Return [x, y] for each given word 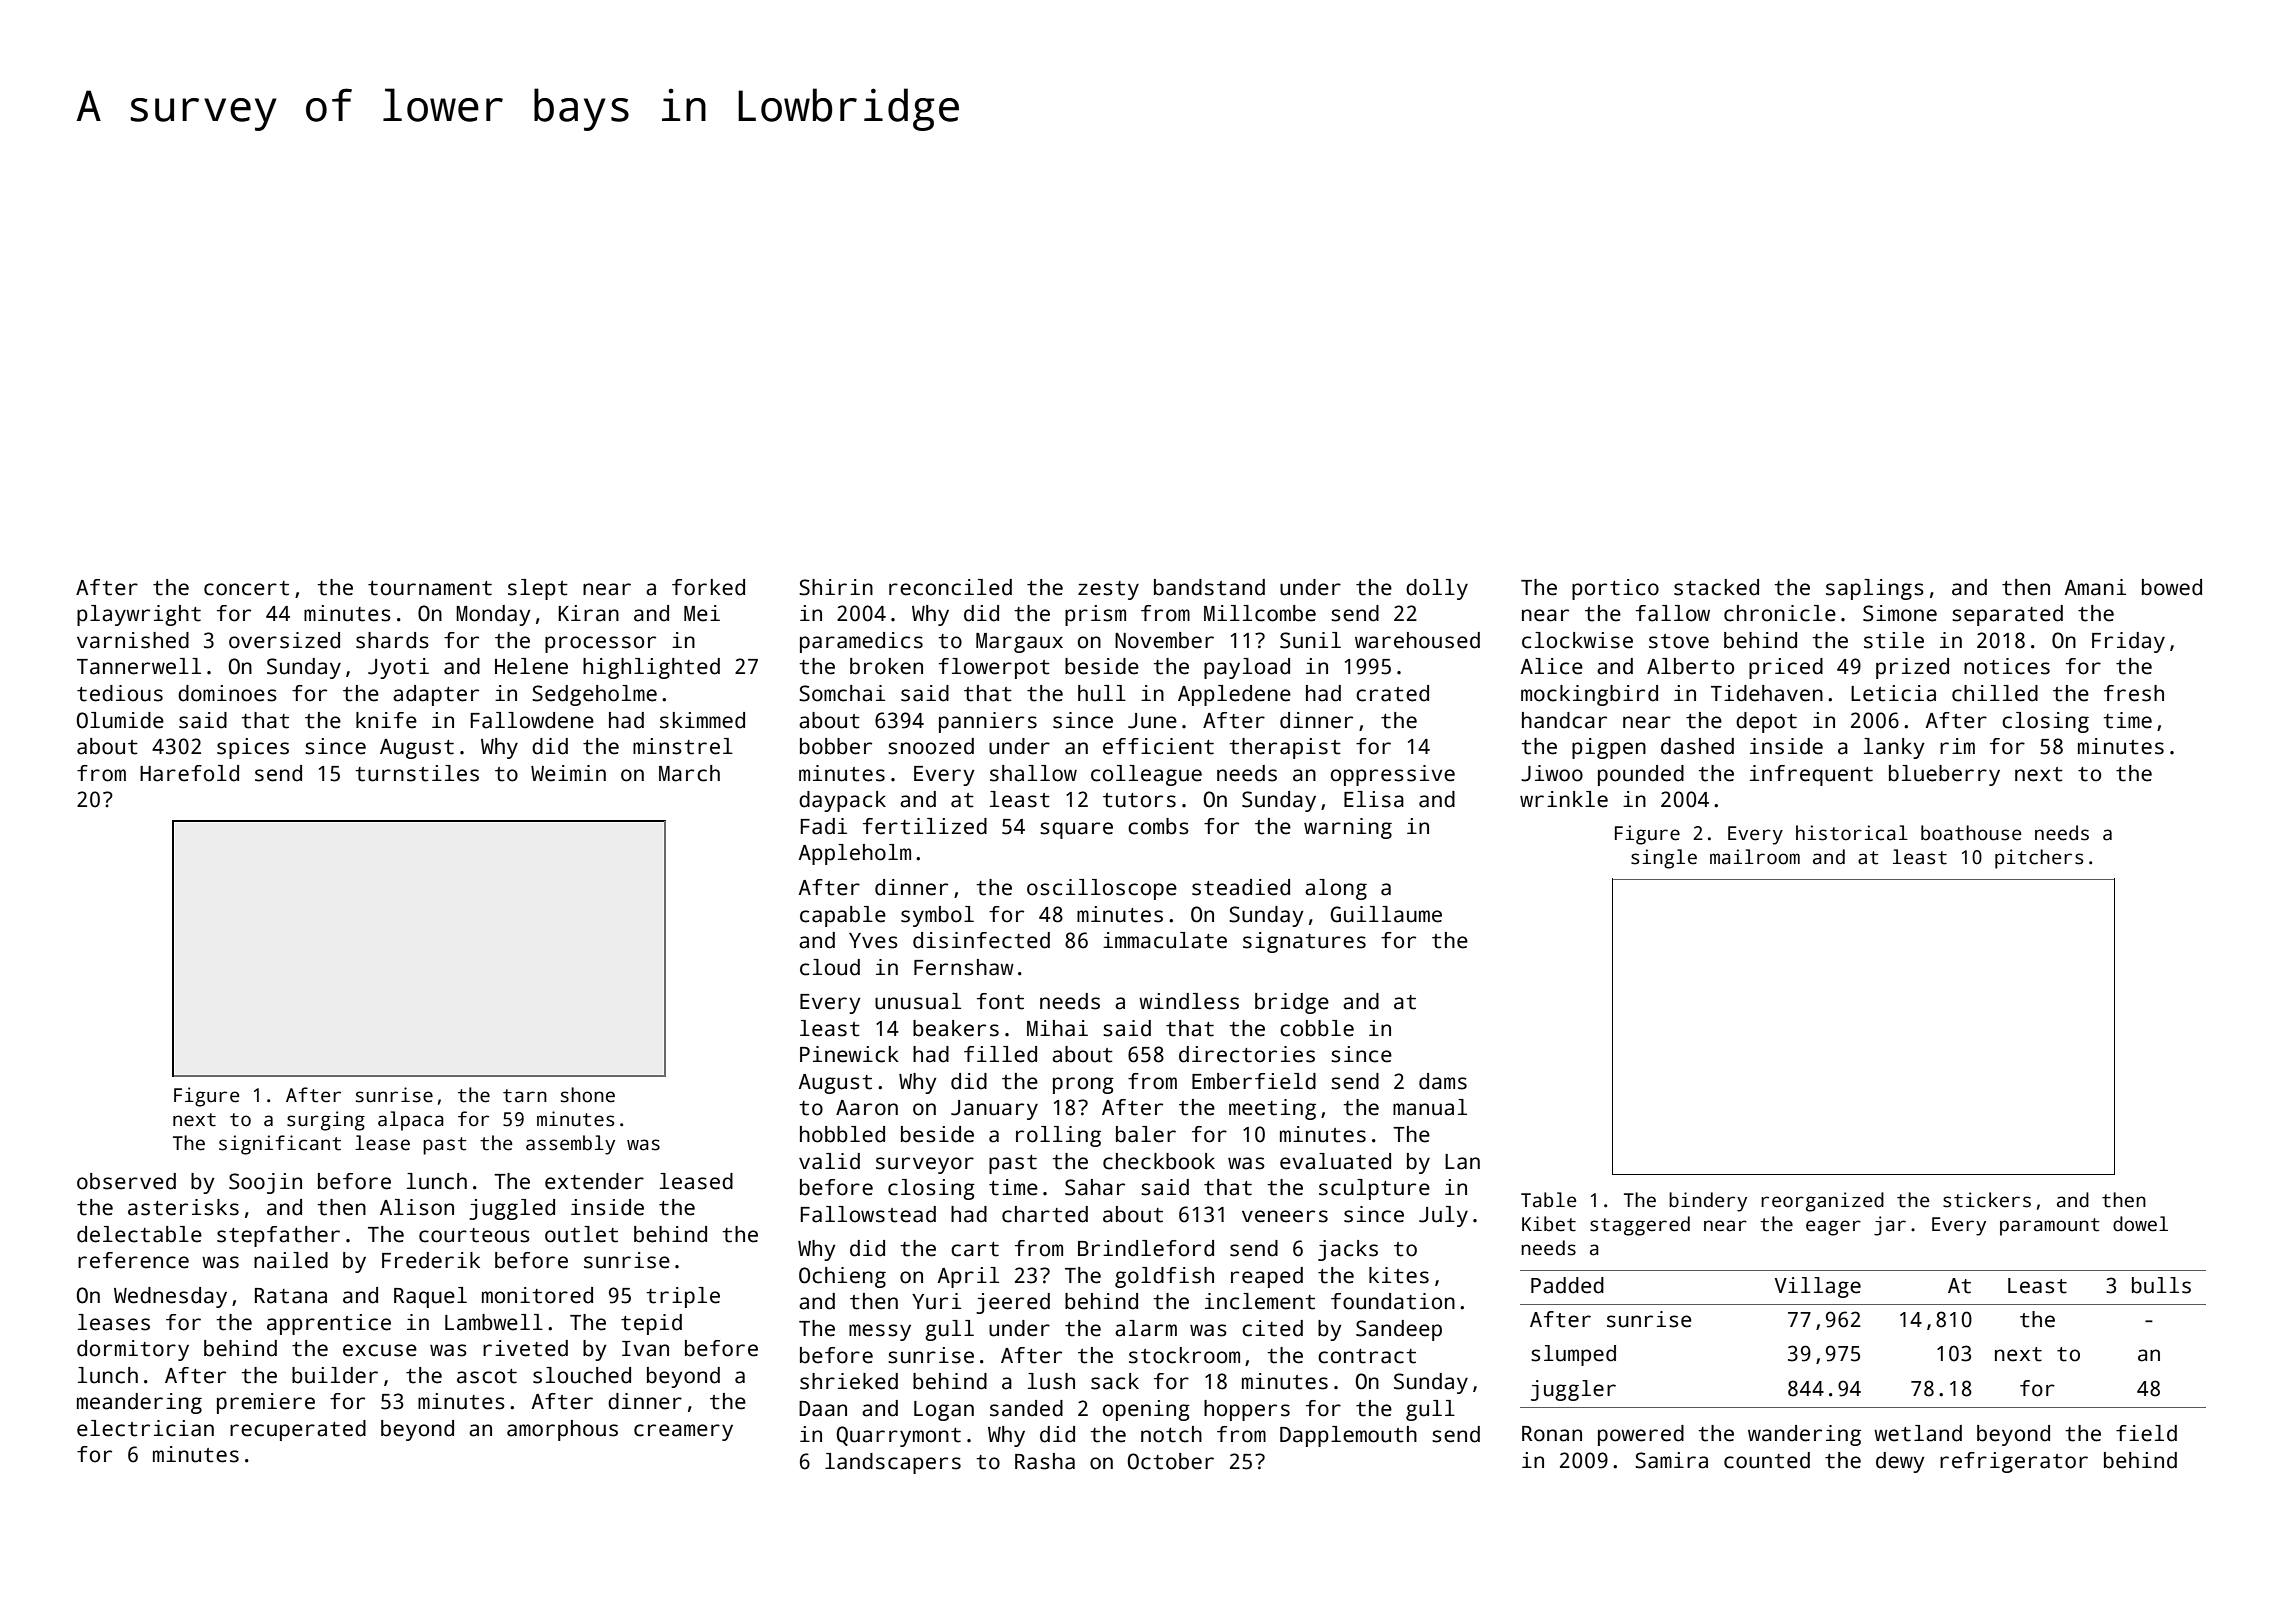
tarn [525, 1096]
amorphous [562, 1430]
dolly [1437, 589]
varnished [133, 640]
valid [829, 1161]
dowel [2140, 1224]
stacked [1716, 587]
